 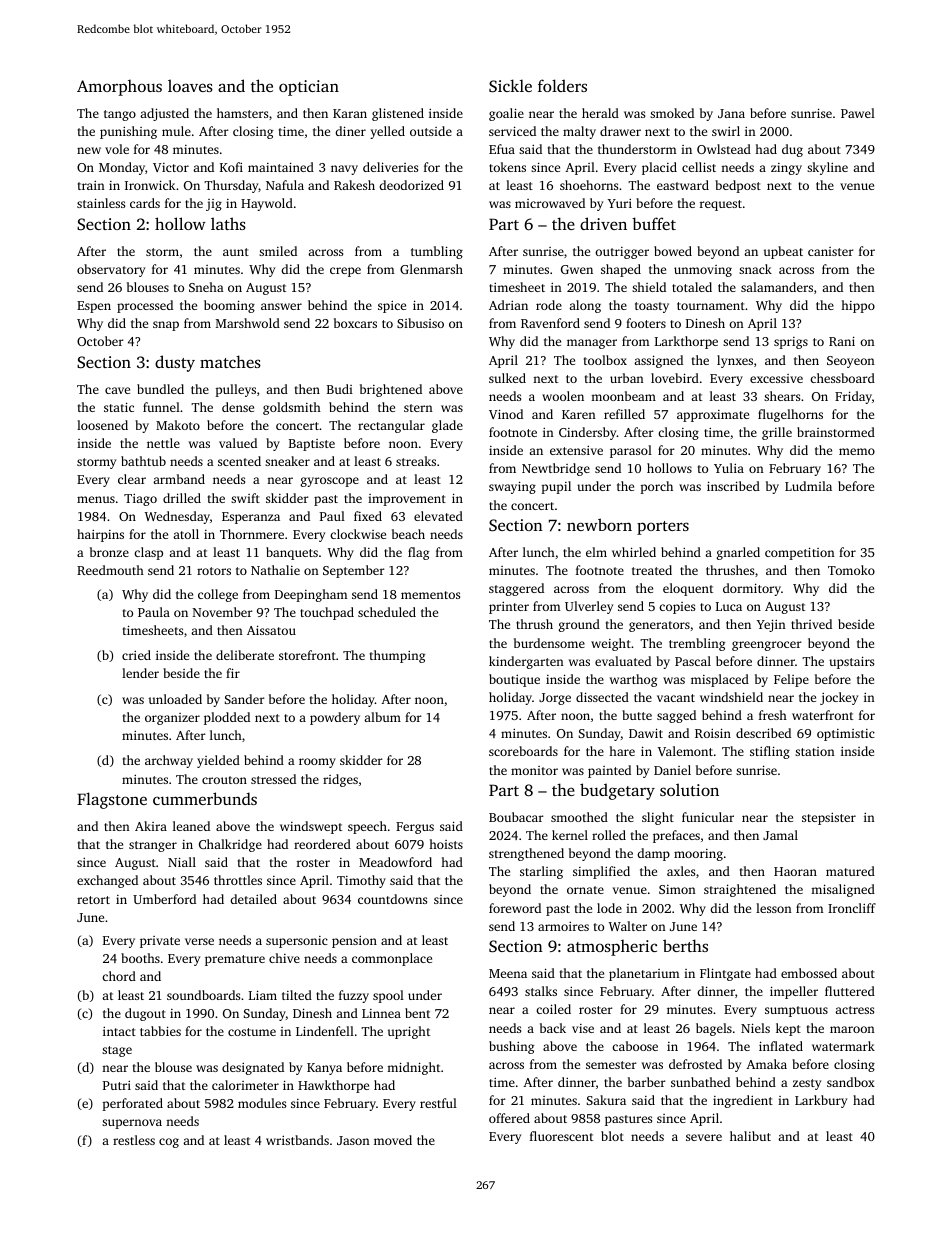 I want to click on painted, so click(x=609, y=771).
